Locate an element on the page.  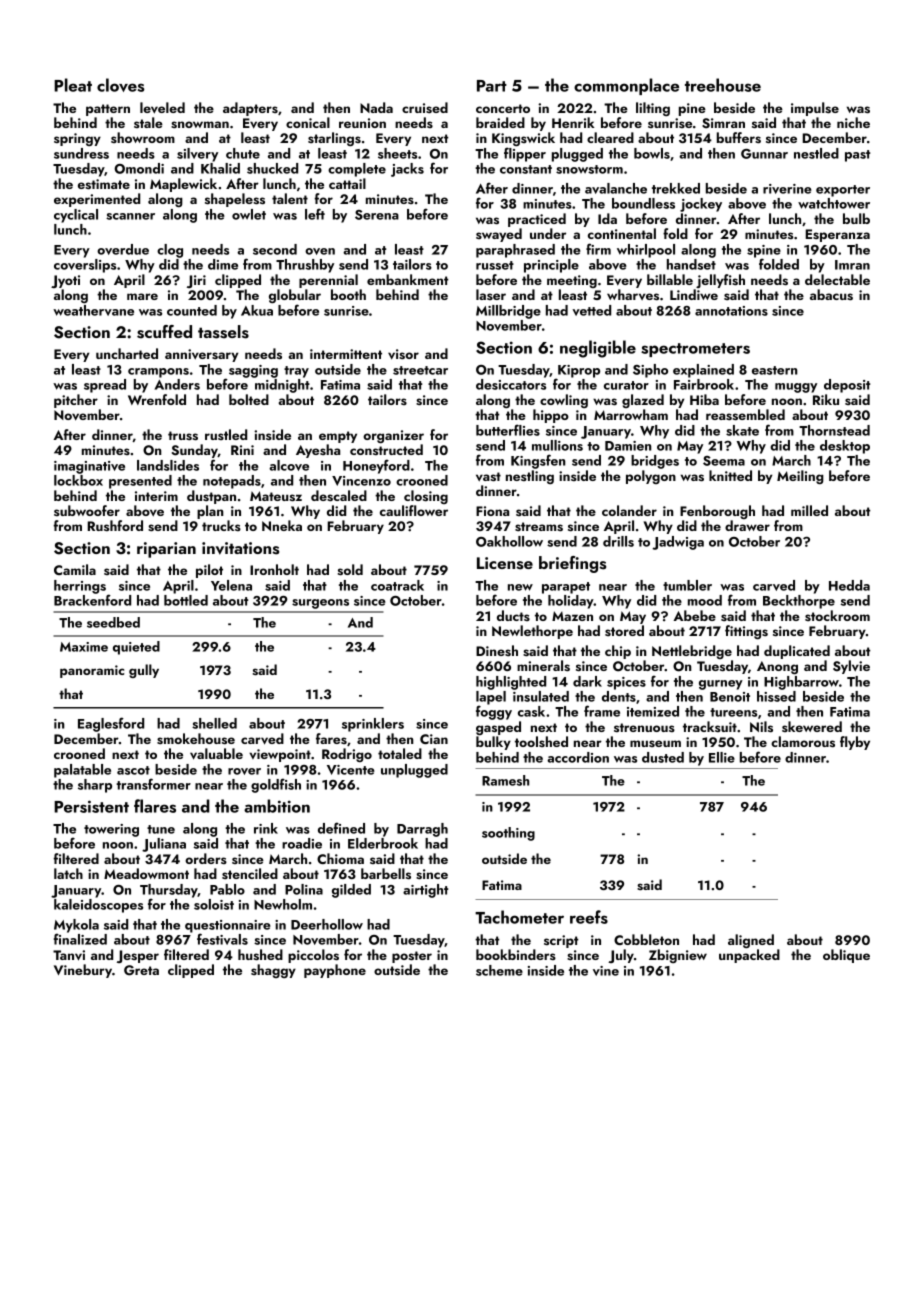
fittings is located at coordinates (746, 632).
